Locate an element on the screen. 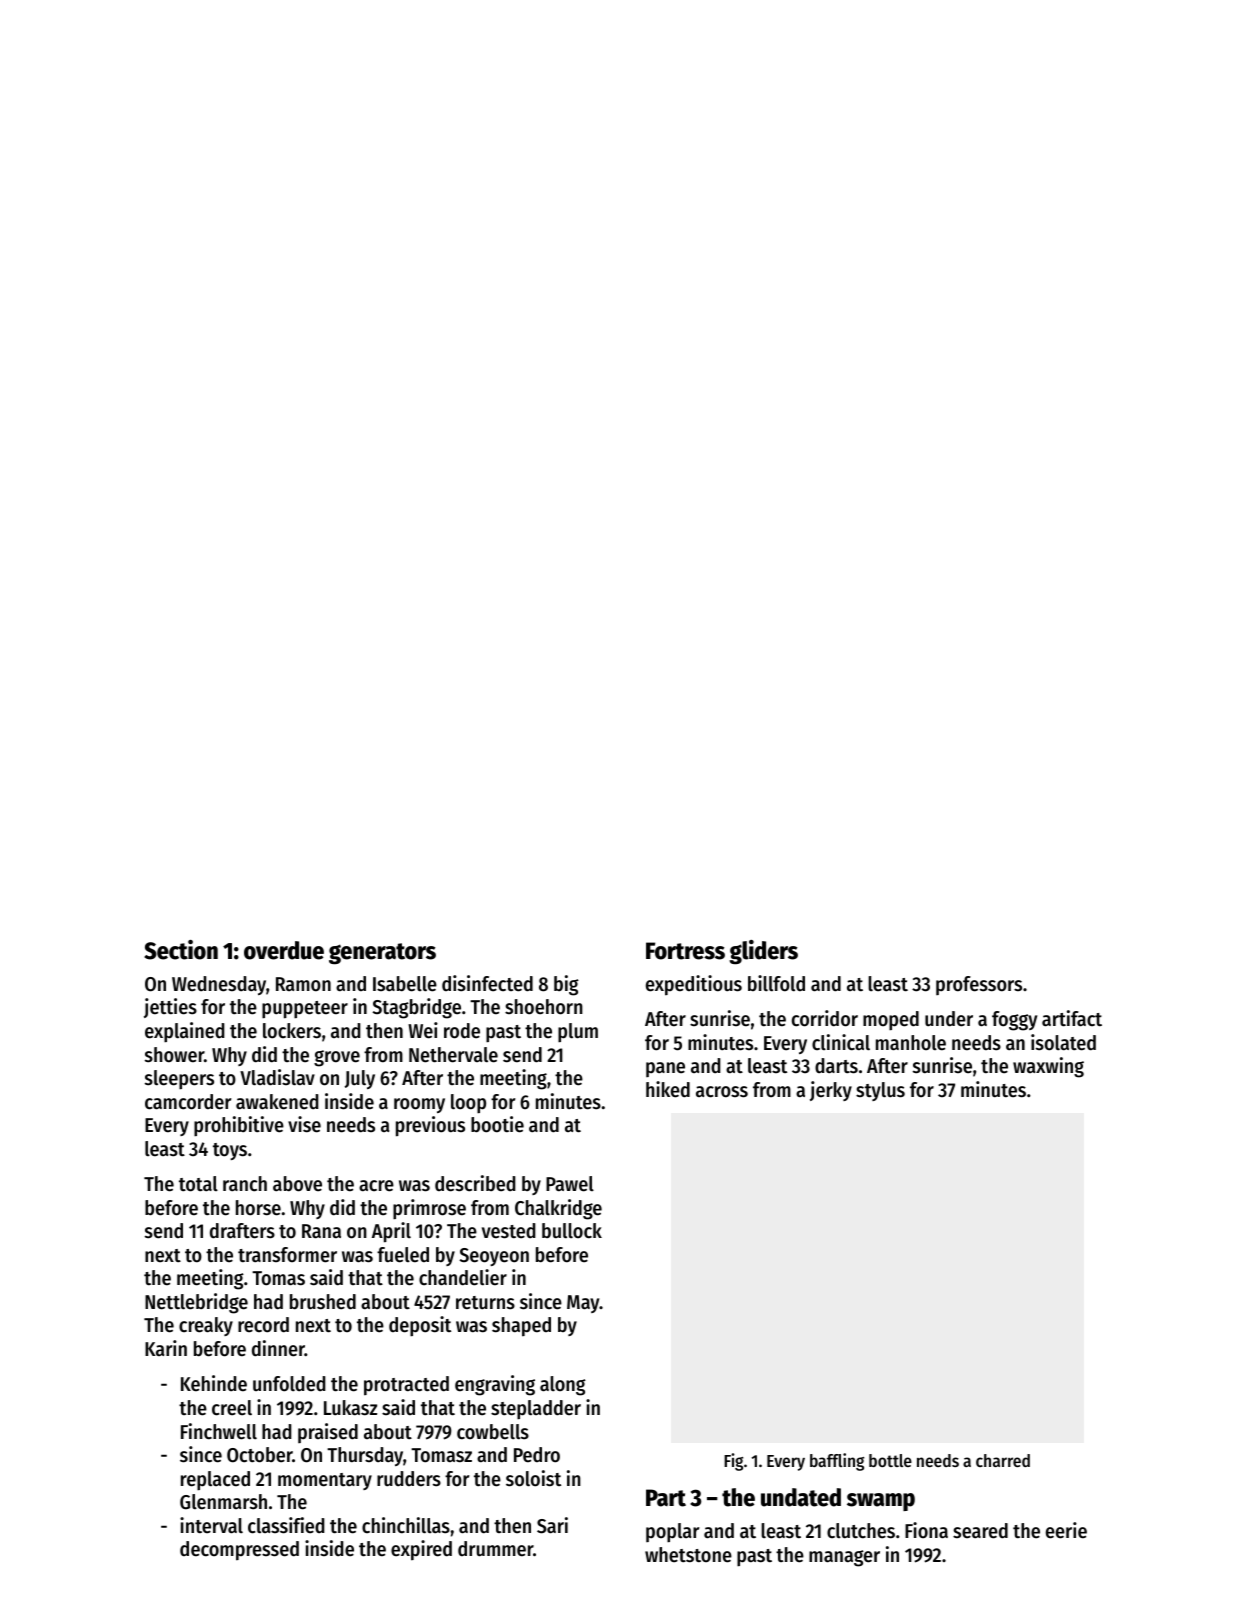  corridor is located at coordinates (825, 1018).
